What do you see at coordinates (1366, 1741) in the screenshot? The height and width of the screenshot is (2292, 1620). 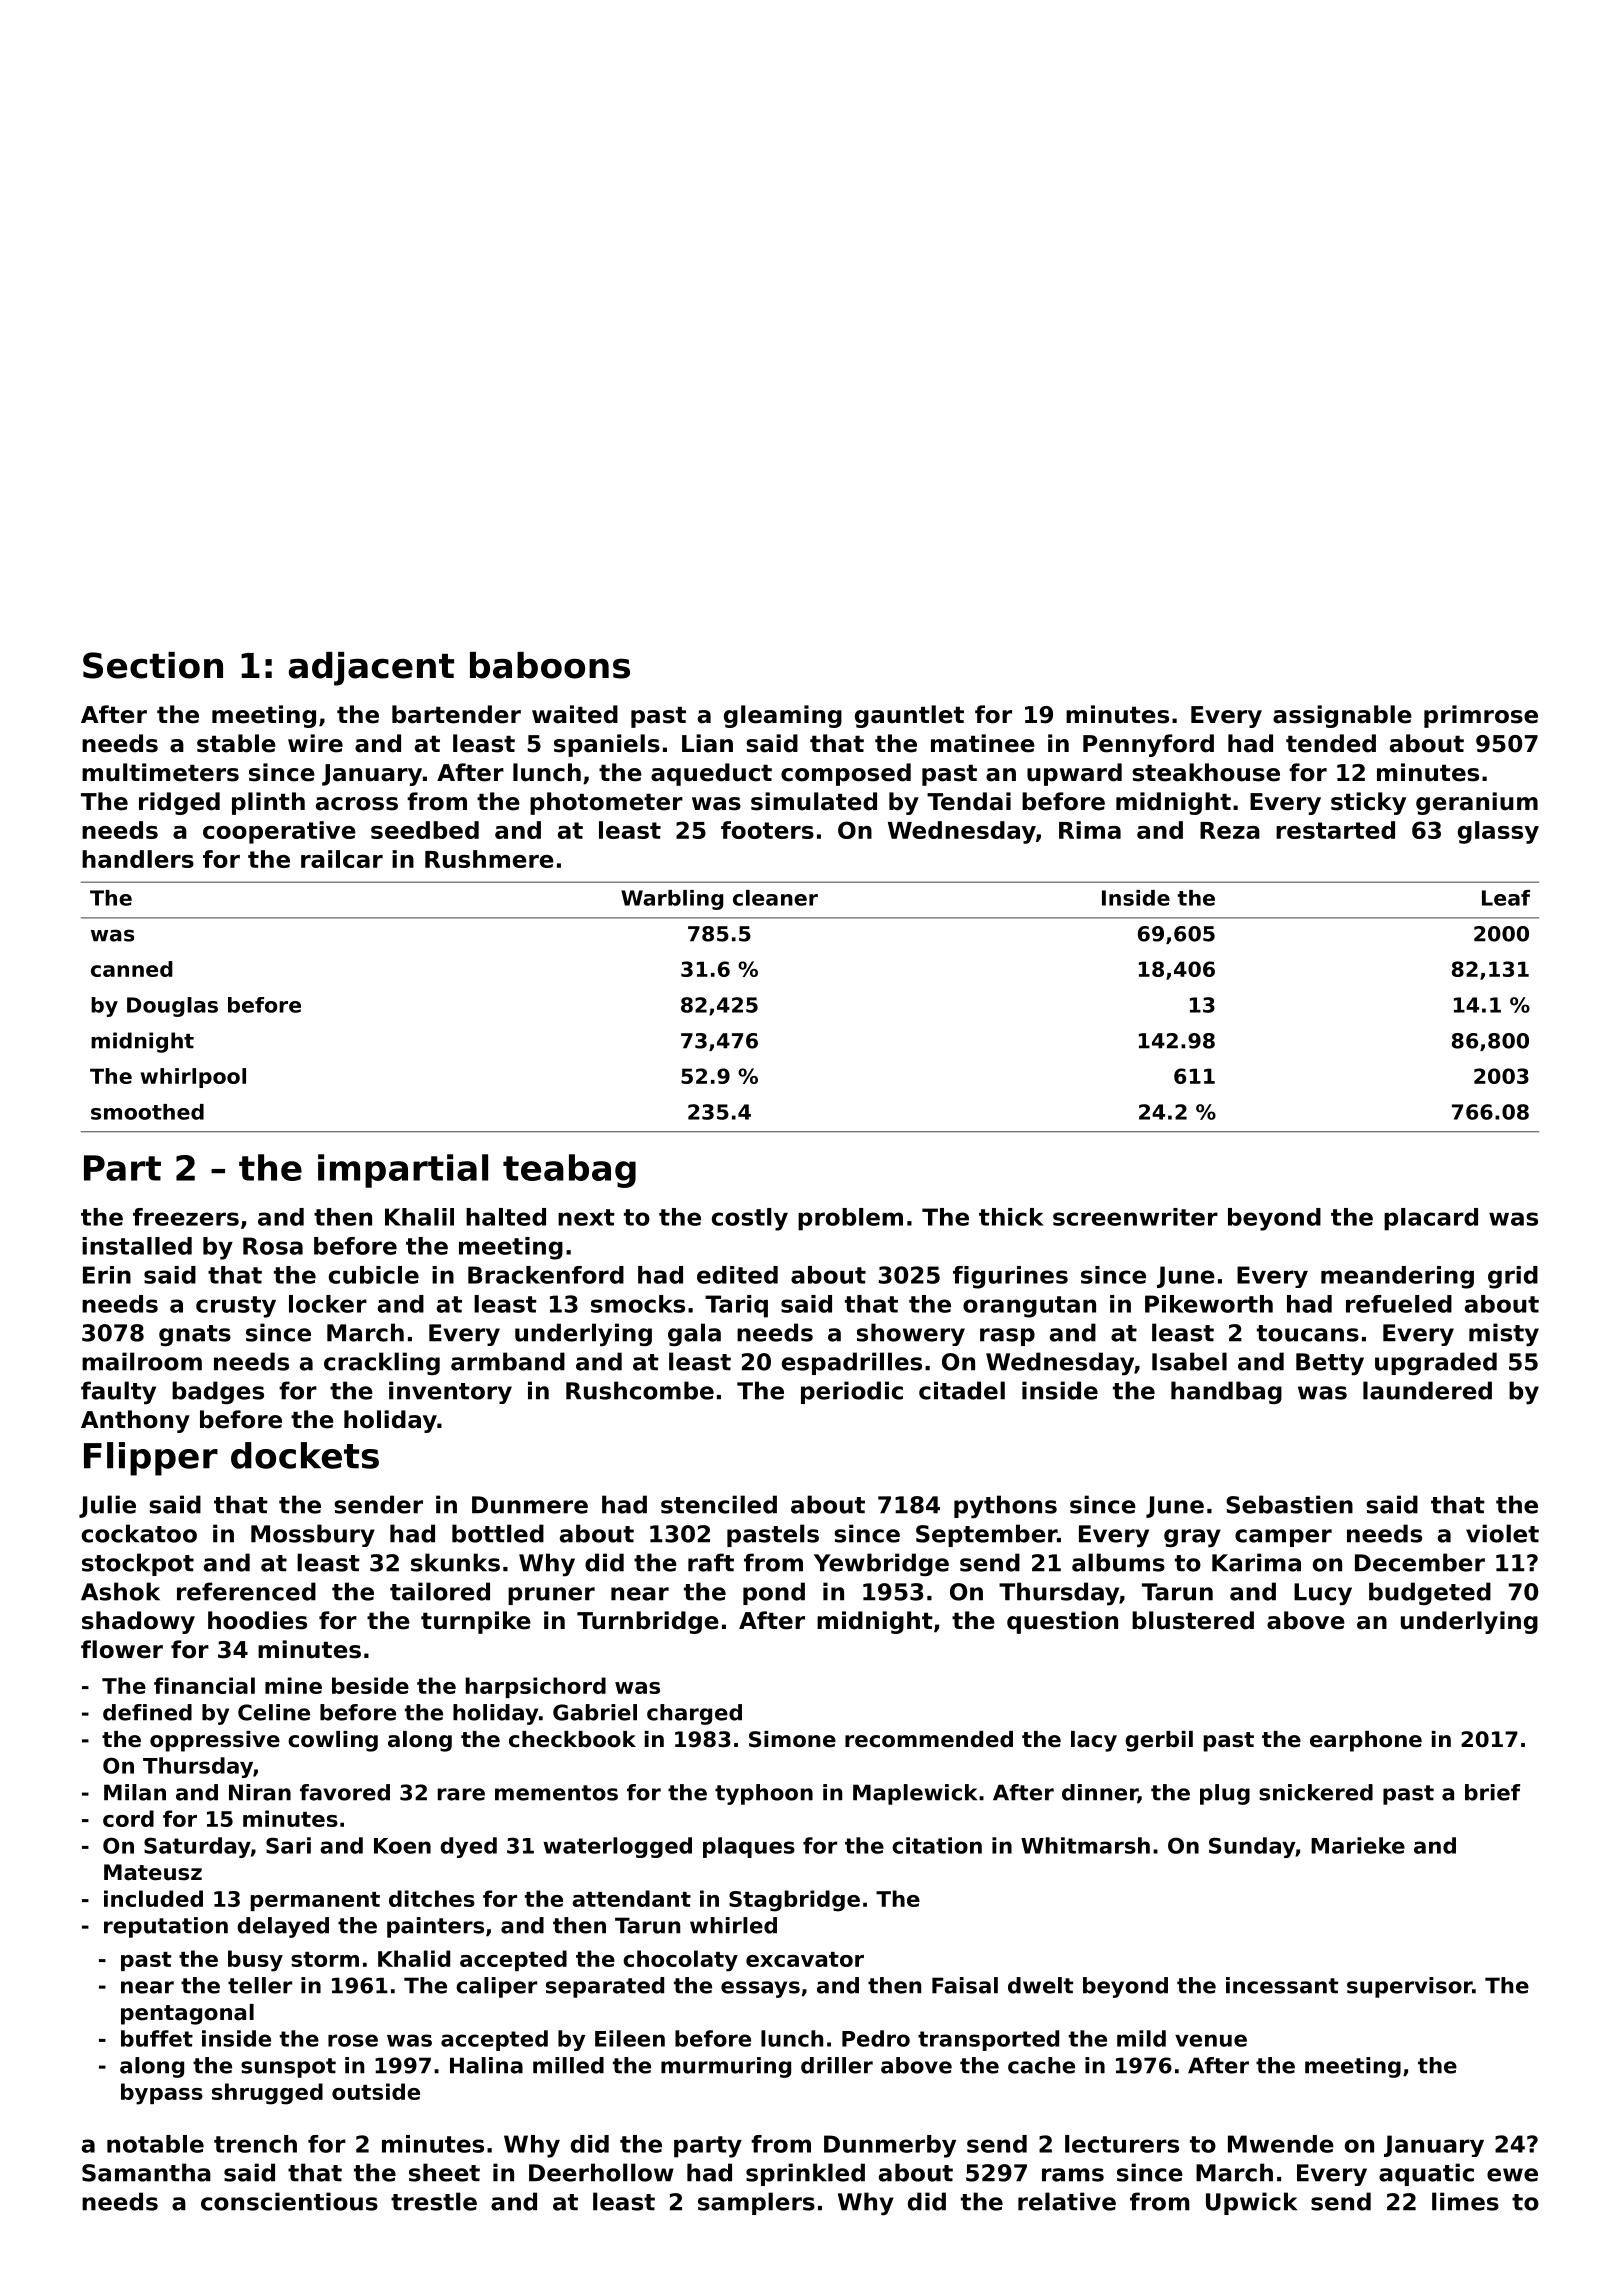 I see `earphone` at bounding box center [1366, 1741].
